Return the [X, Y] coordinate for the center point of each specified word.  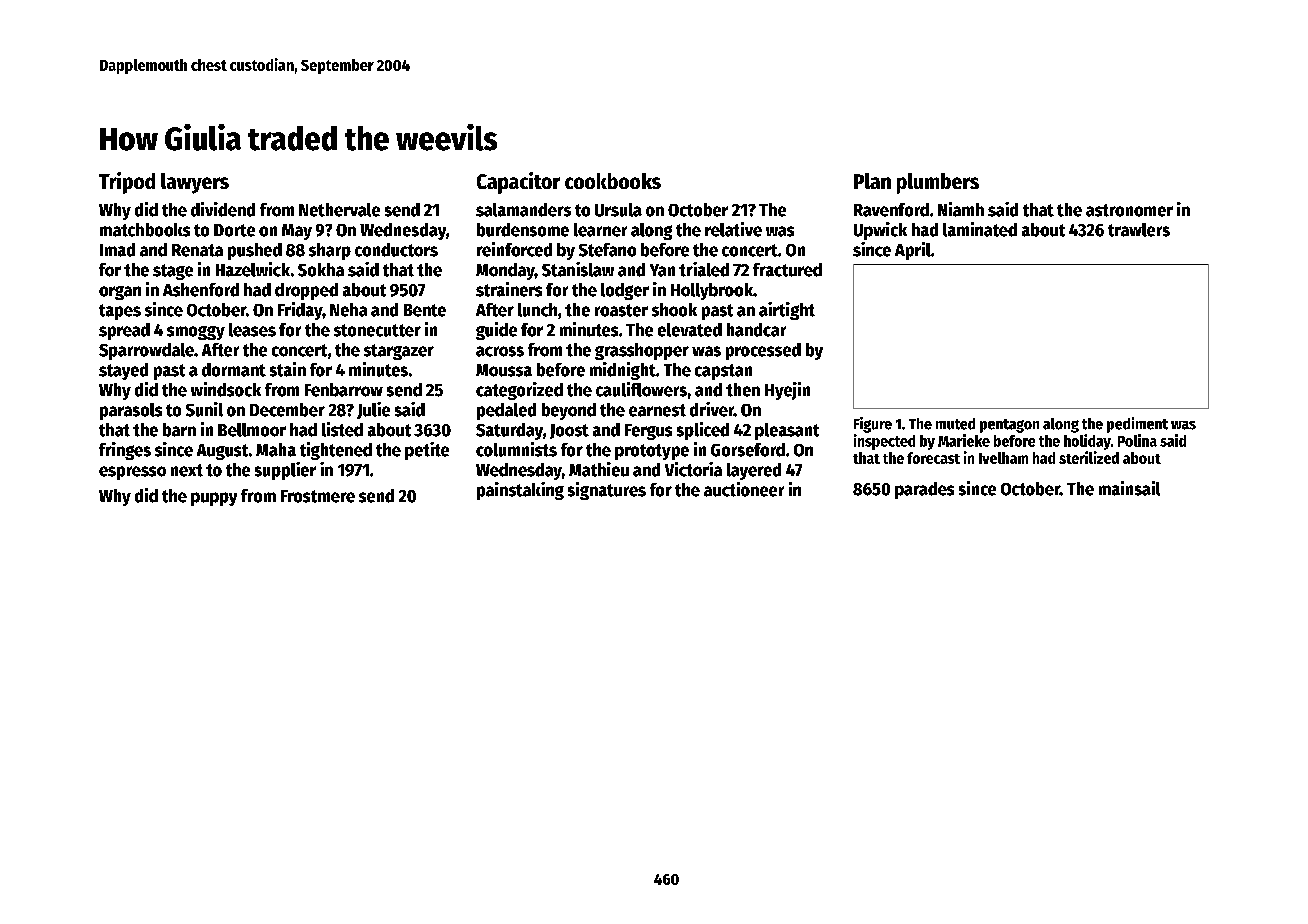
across [500, 351]
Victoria [693, 469]
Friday [300, 311]
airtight [787, 311]
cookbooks [613, 181]
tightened [336, 451]
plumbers [938, 183]
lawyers [195, 183]
